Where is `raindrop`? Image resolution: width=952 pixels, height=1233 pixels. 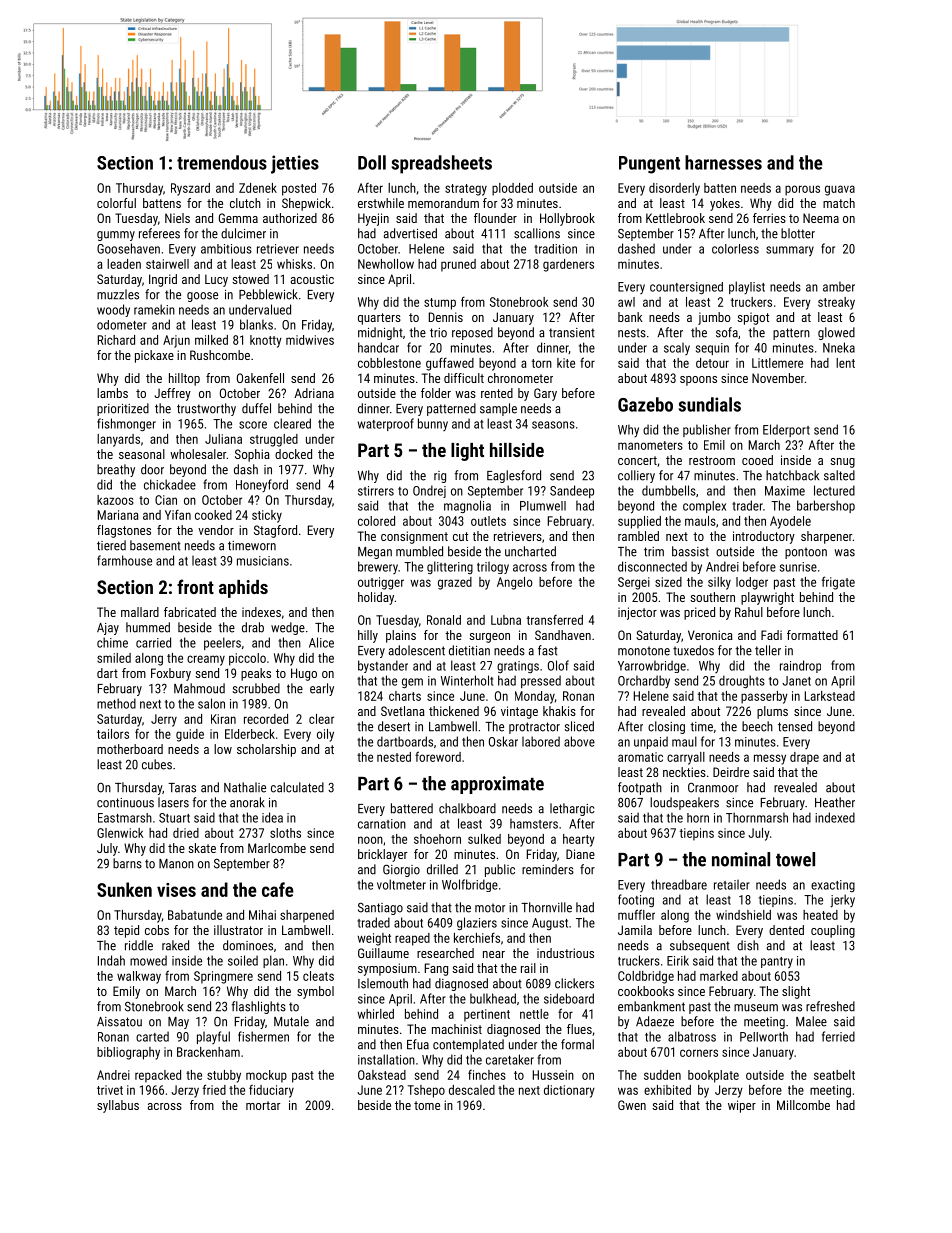
raindrop is located at coordinates (800, 666).
